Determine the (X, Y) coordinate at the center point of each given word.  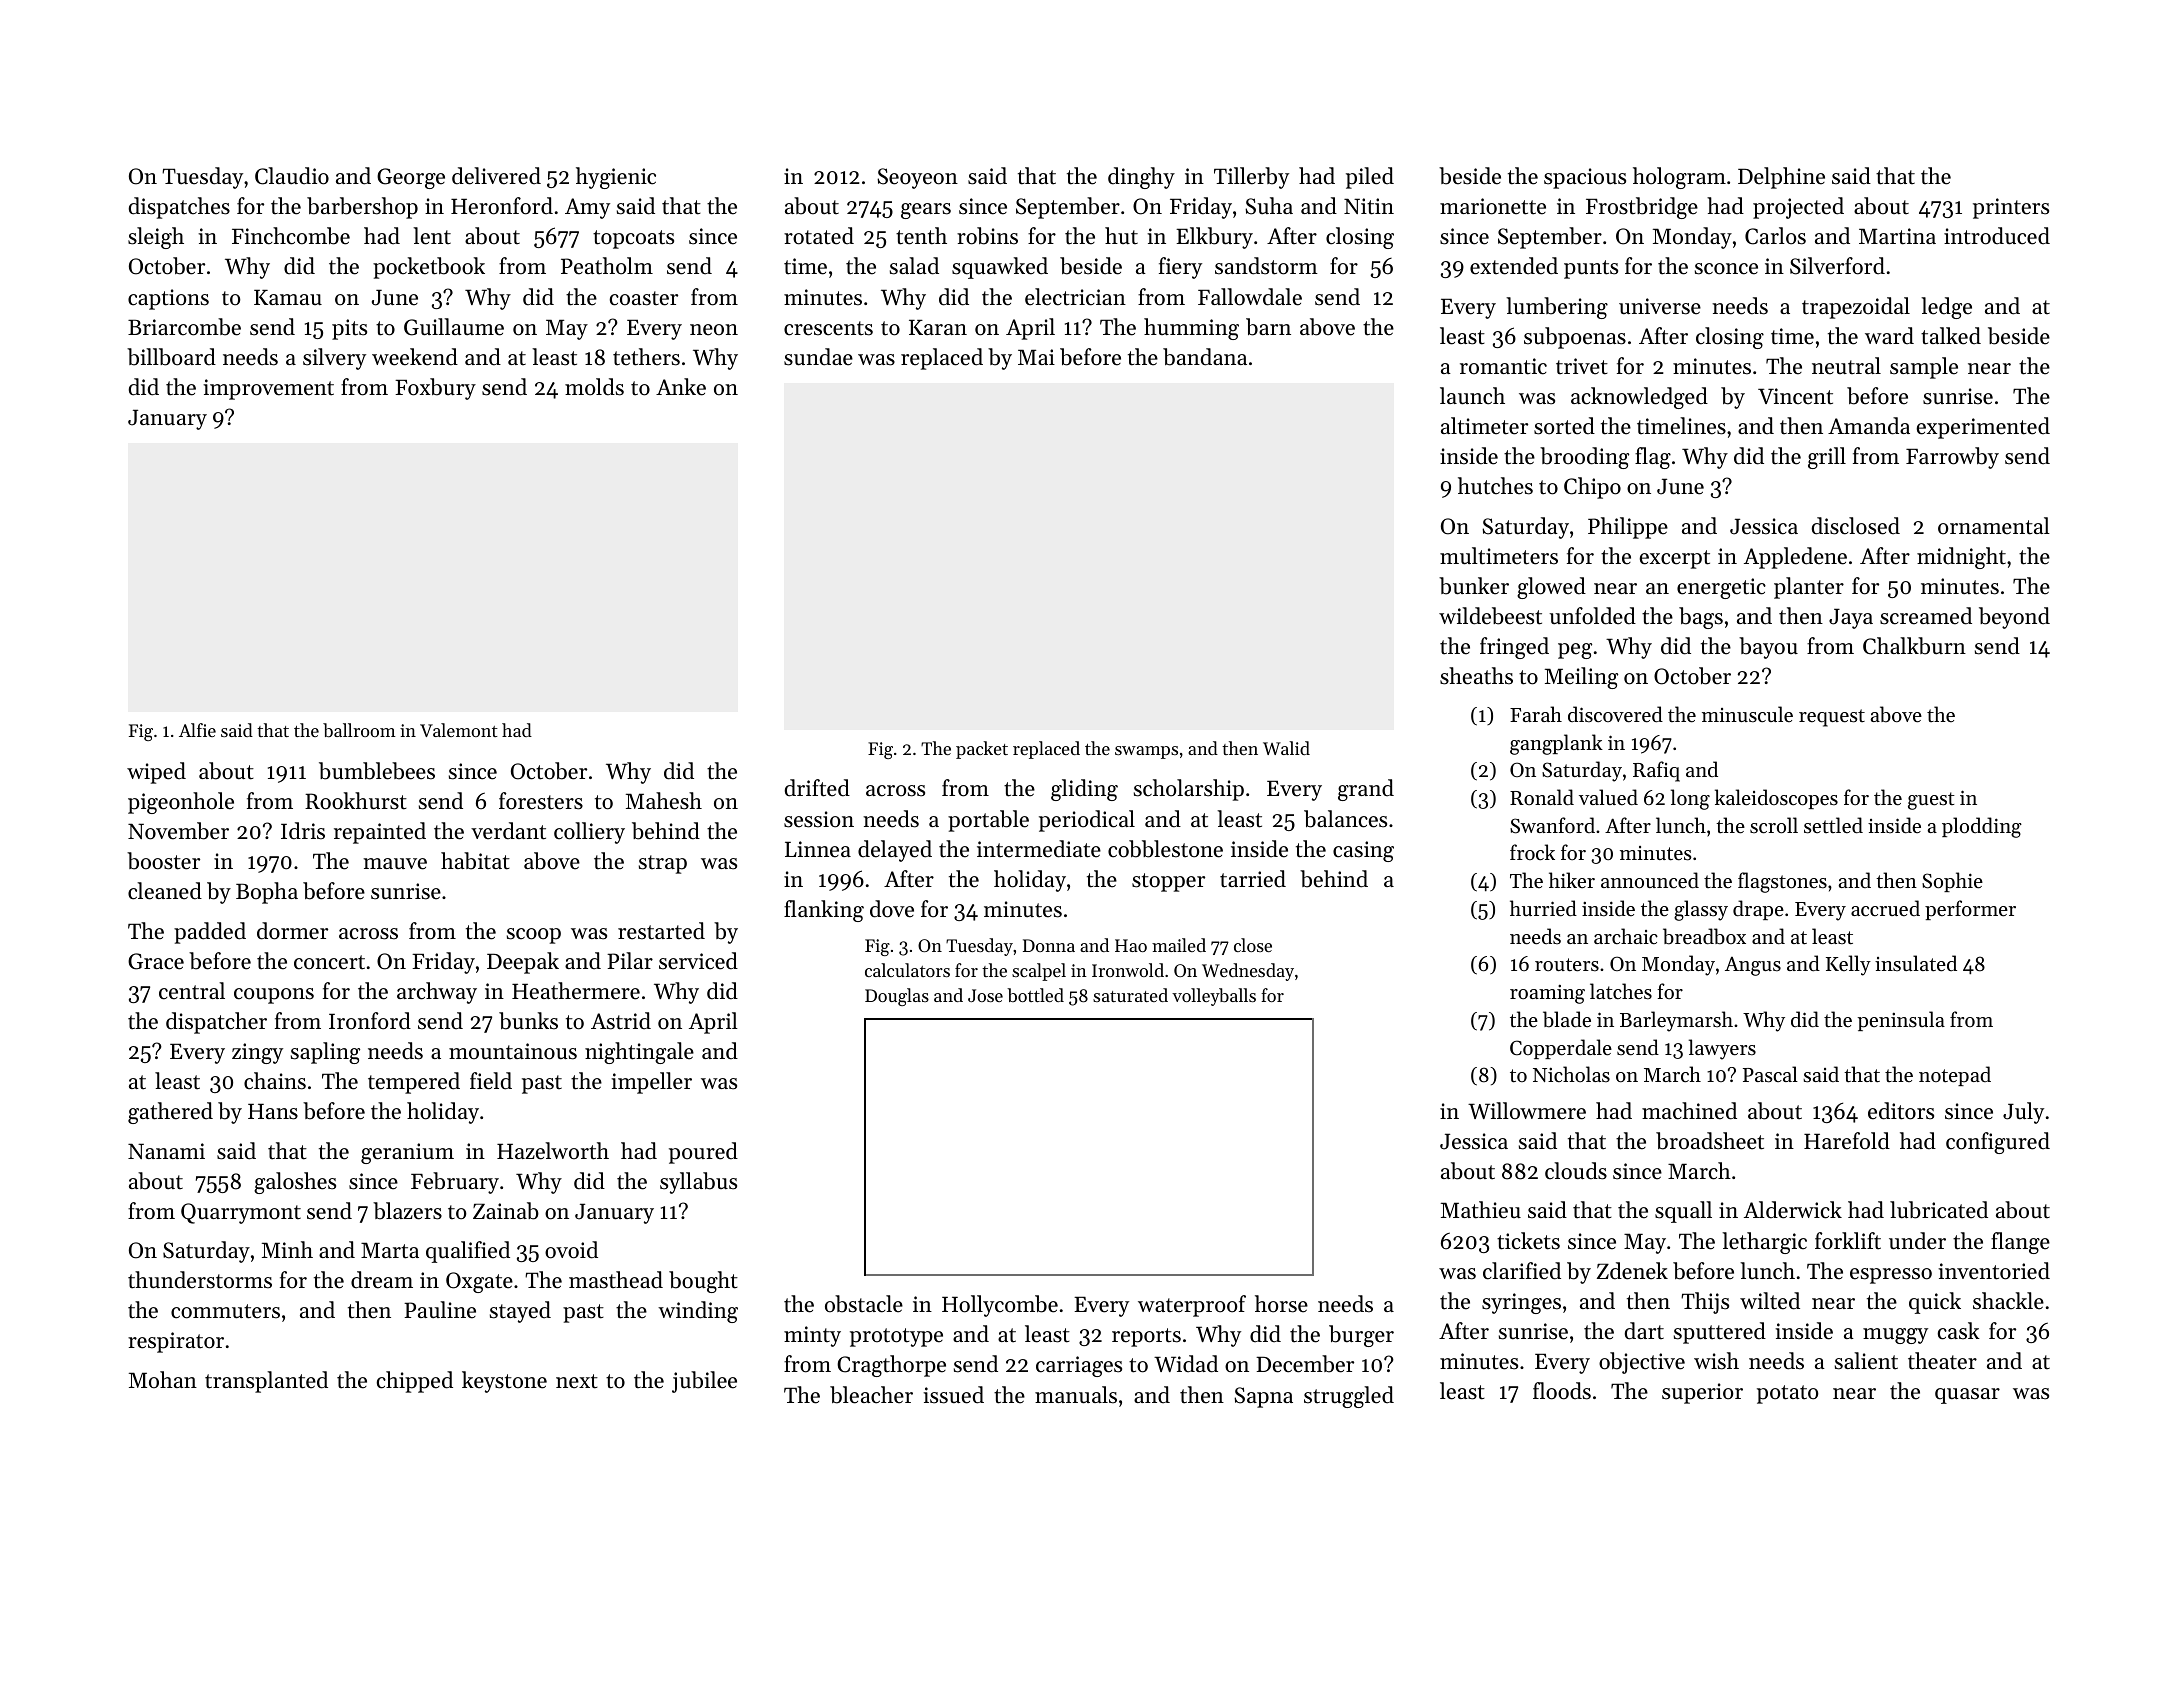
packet (982, 750)
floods (1562, 1391)
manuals (1076, 1395)
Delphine (1781, 178)
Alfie (197, 730)
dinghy (1141, 178)
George (411, 178)
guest (1931, 801)
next (577, 1381)
